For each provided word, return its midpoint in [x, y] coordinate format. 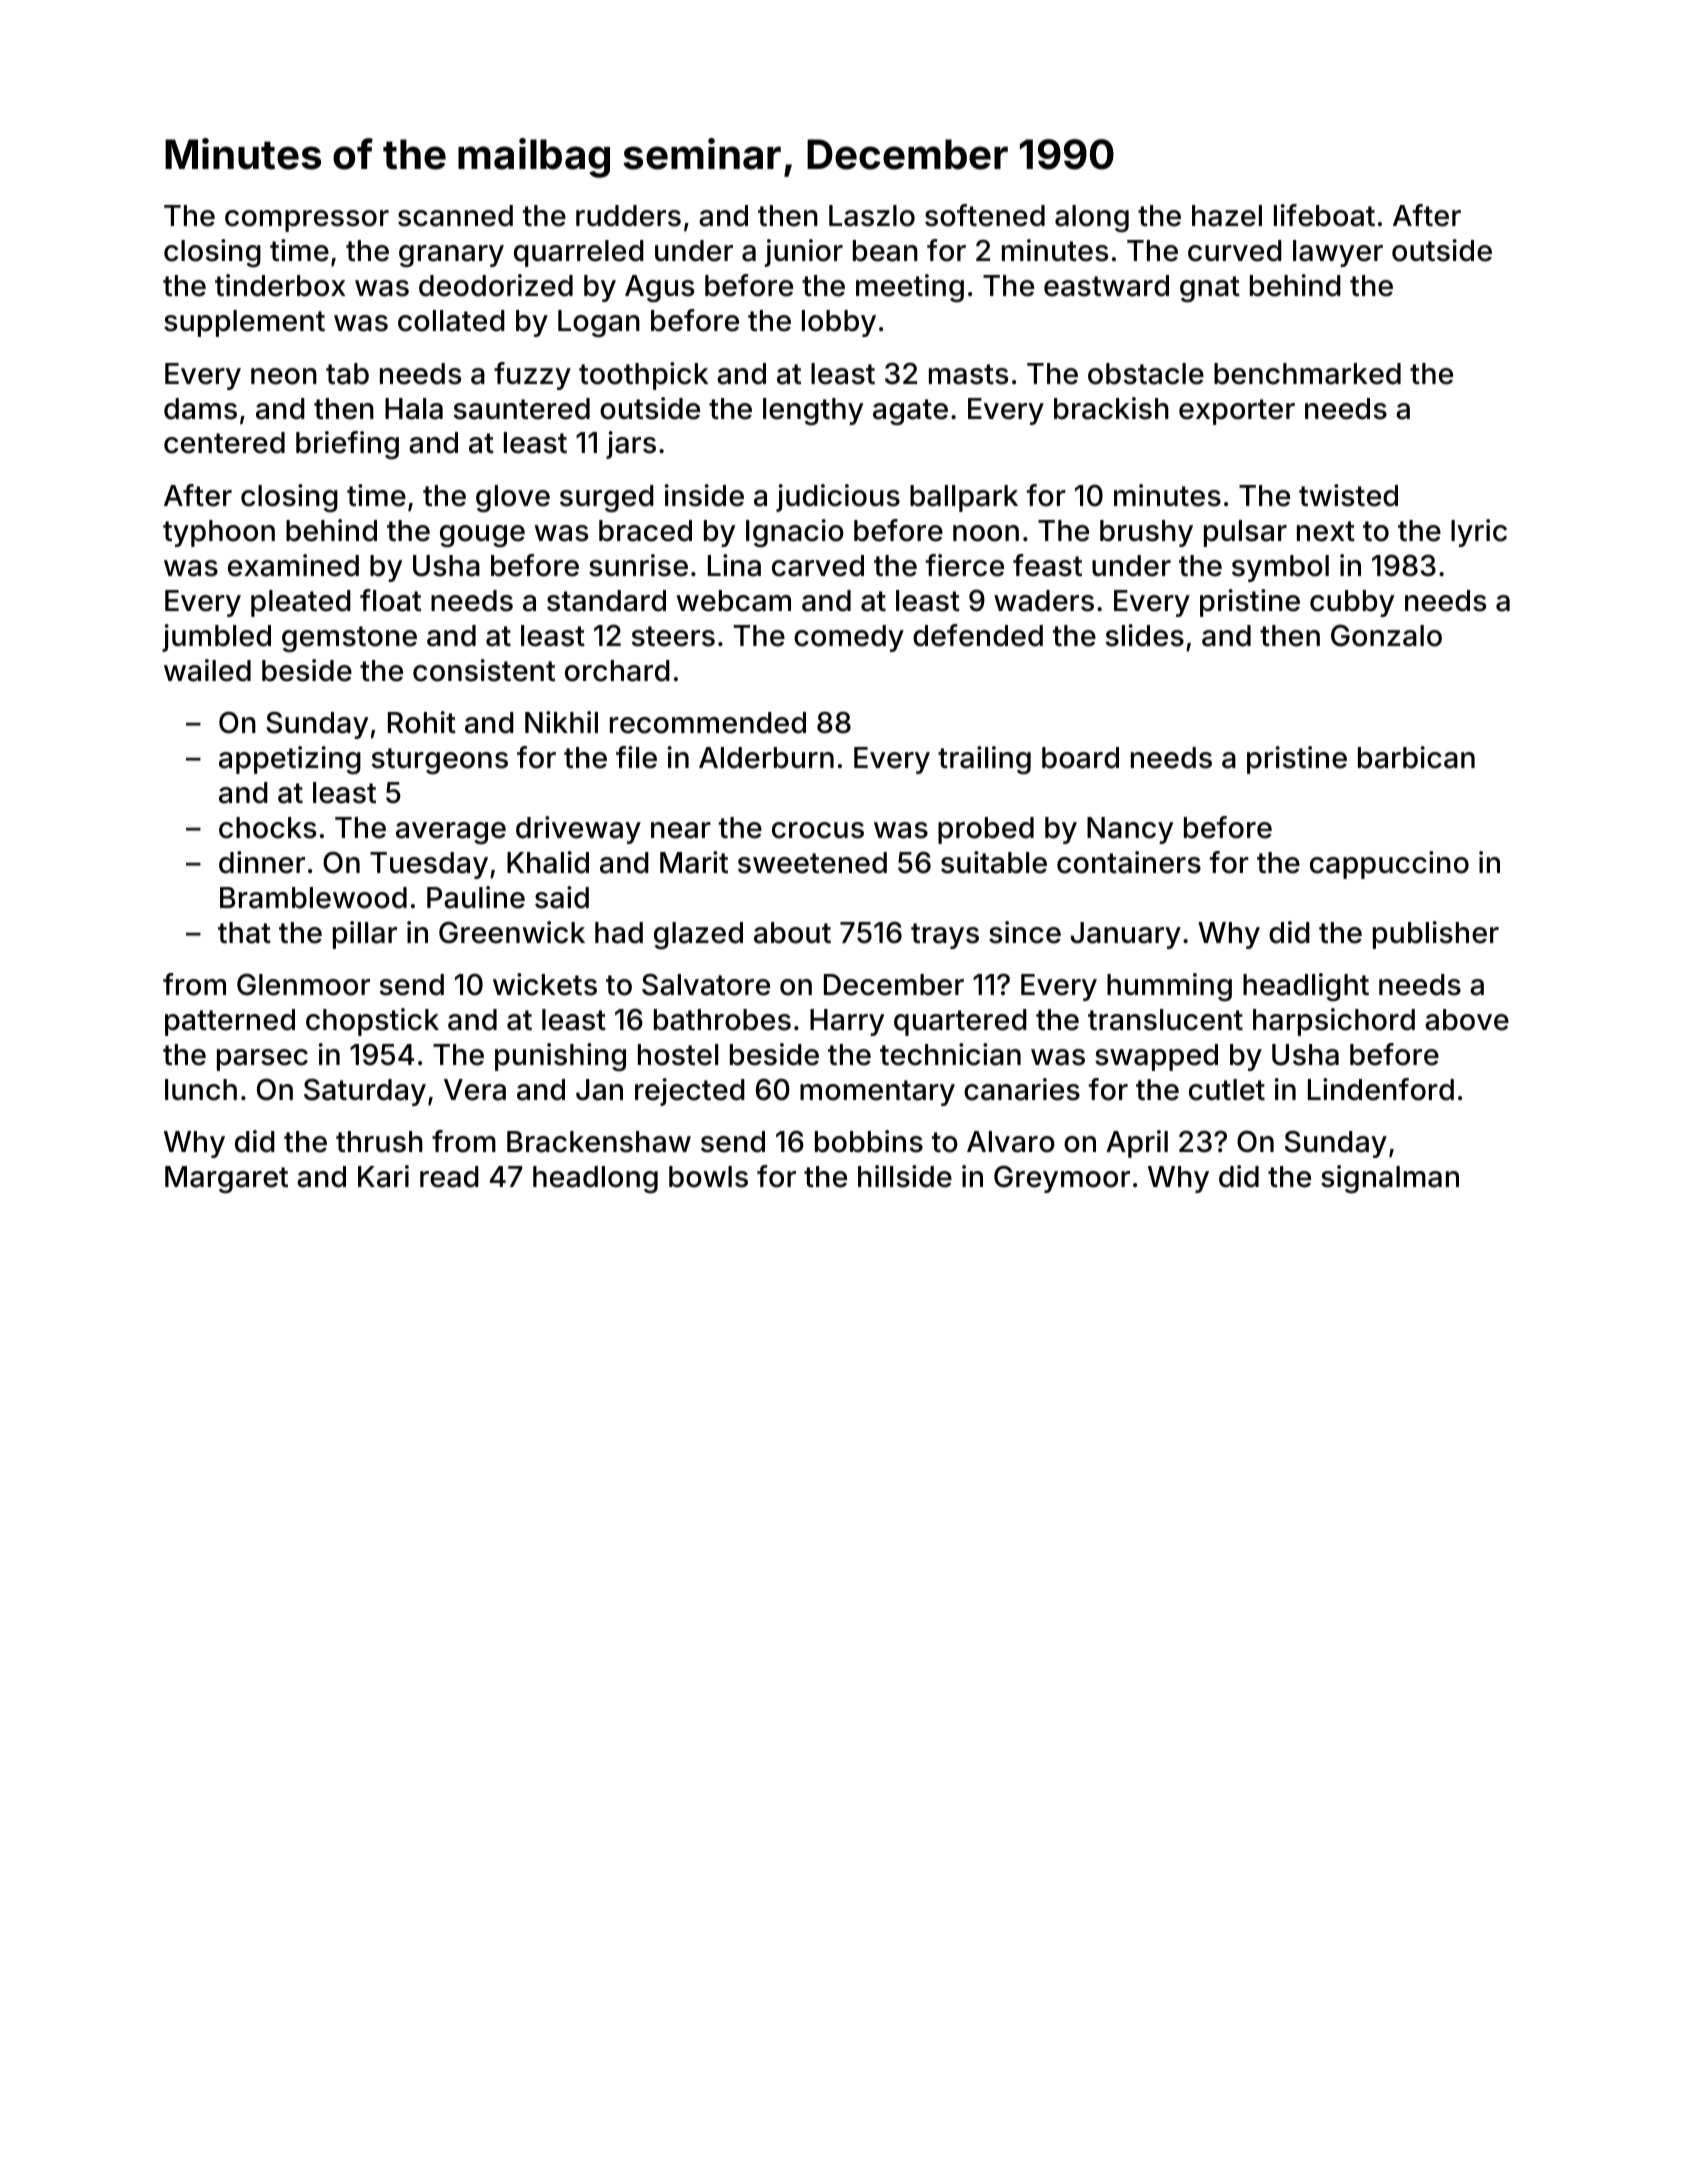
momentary [877, 1093]
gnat [1210, 289]
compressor [307, 221]
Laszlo [872, 216]
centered [224, 443]
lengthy [813, 411]
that [244, 933]
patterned [230, 1022]
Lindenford [1381, 1089]
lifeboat [1324, 215]
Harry [847, 1022]
